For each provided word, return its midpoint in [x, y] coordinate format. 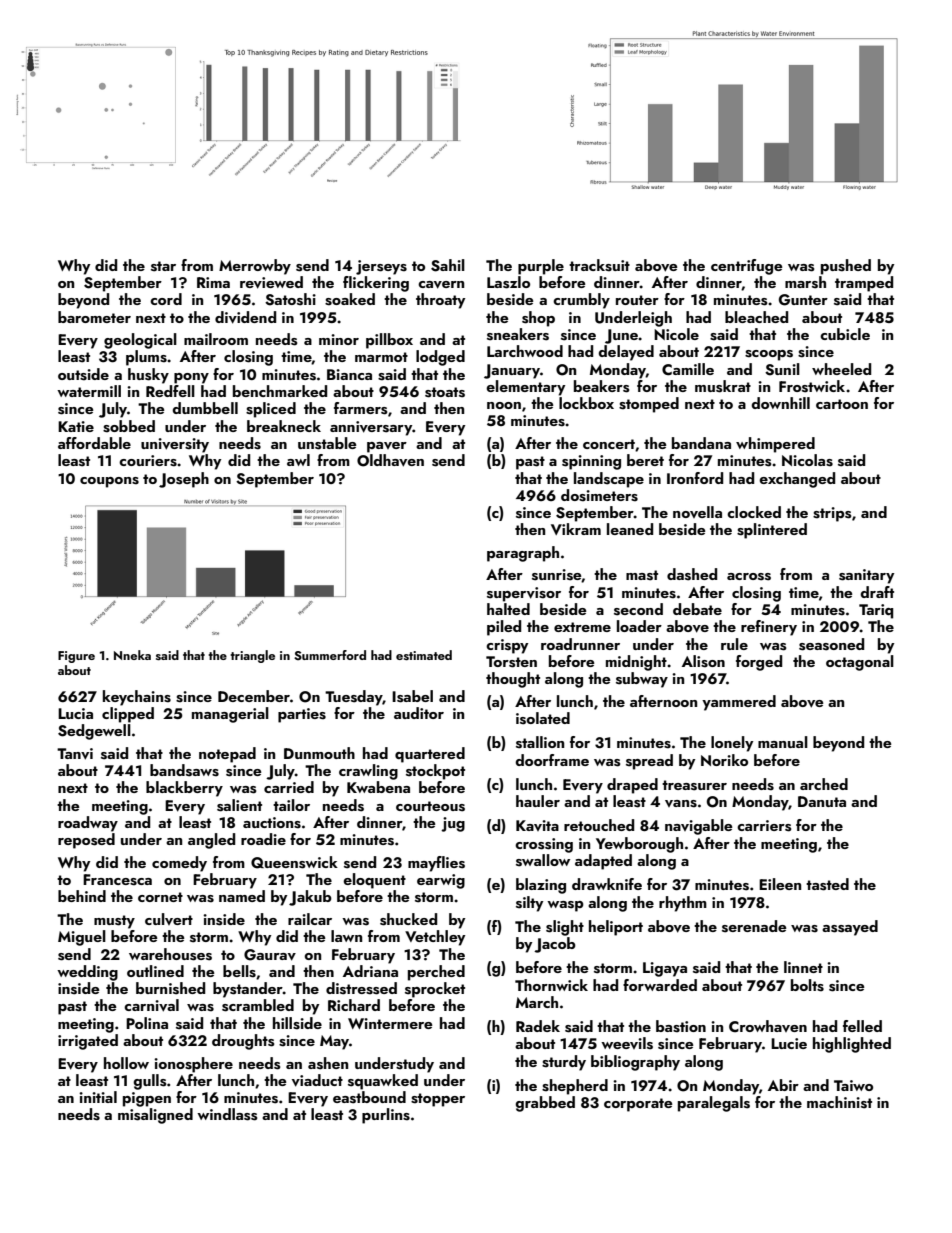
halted [508, 609]
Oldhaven [390, 460]
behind [82, 896]
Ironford [695, 478]
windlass [227, 1114]
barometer [94, 317]
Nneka [132, 655]
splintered [772, 531]
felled [862, 1026]
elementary [525, 388]
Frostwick [812, 386]
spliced [271, 410]
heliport [616, 928]
